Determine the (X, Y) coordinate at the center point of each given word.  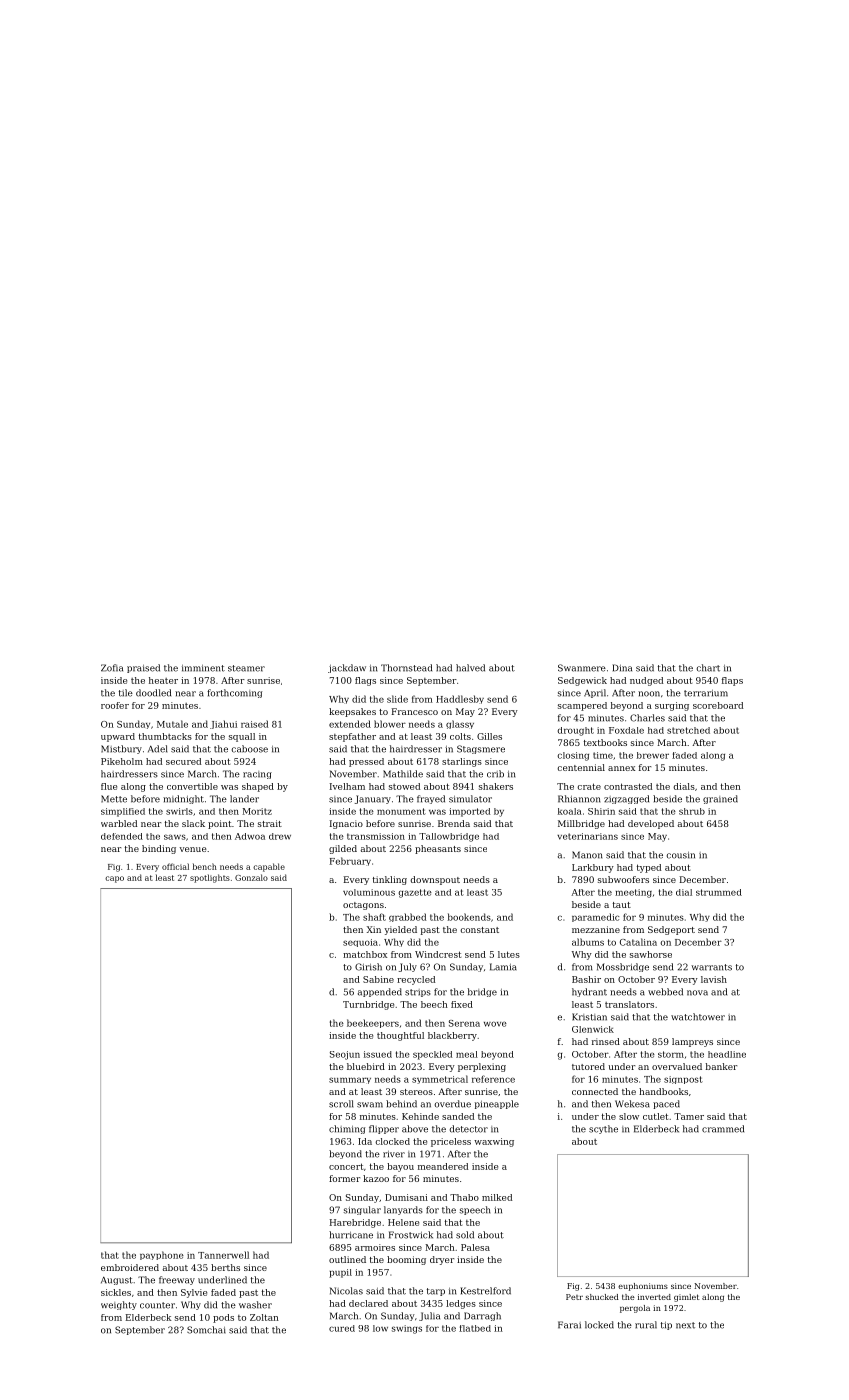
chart (708, 668)
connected (595, 1091)
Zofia (112, 668)
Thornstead (406, 668)
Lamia (503, 967)
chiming (347, 1129)
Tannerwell (223, 1255)
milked (497, 1197)
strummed (719, 892)
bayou (400, 1167)
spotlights (210, 878)
